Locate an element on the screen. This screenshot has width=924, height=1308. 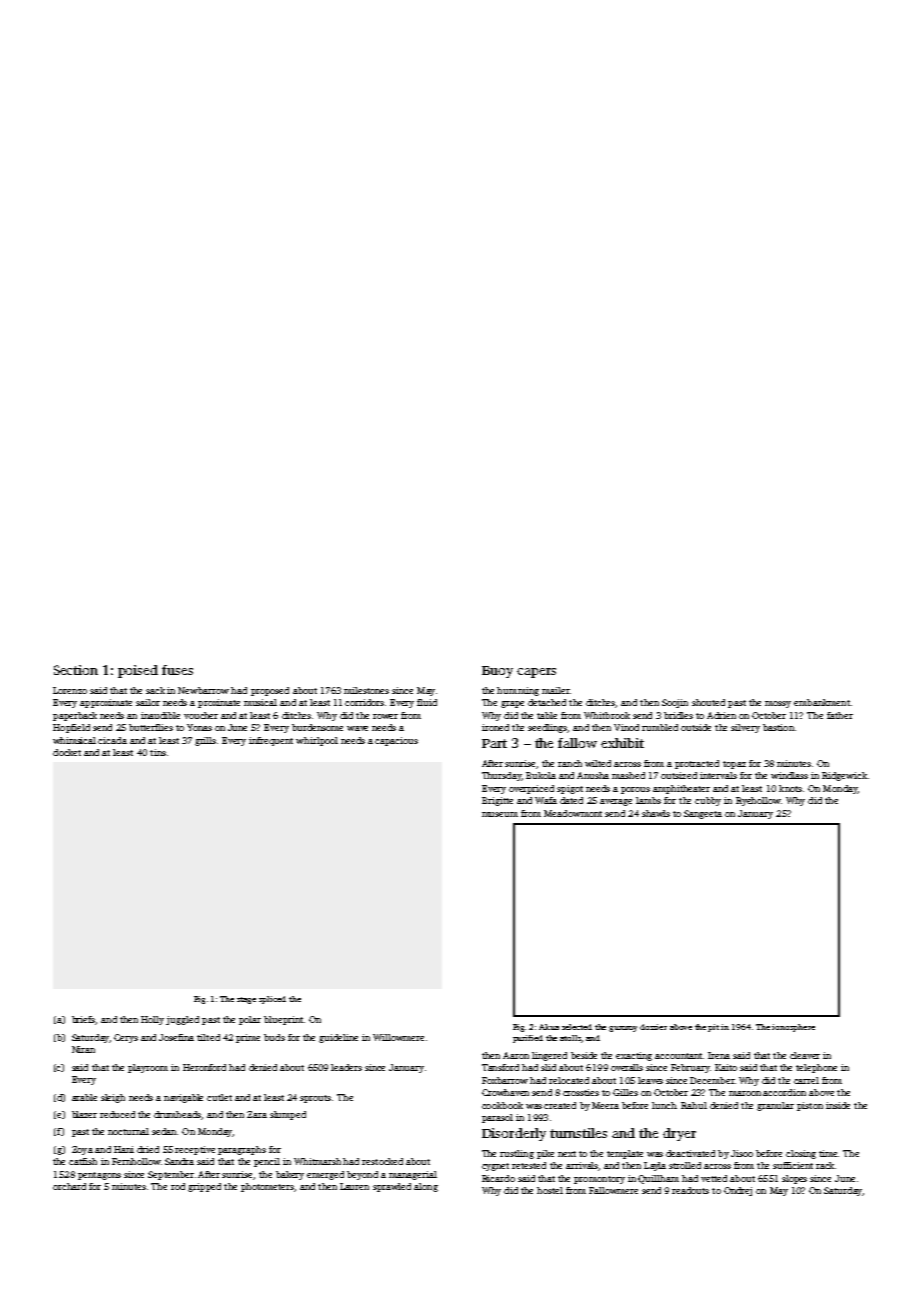
knots is located at coordinates (790, 788).
